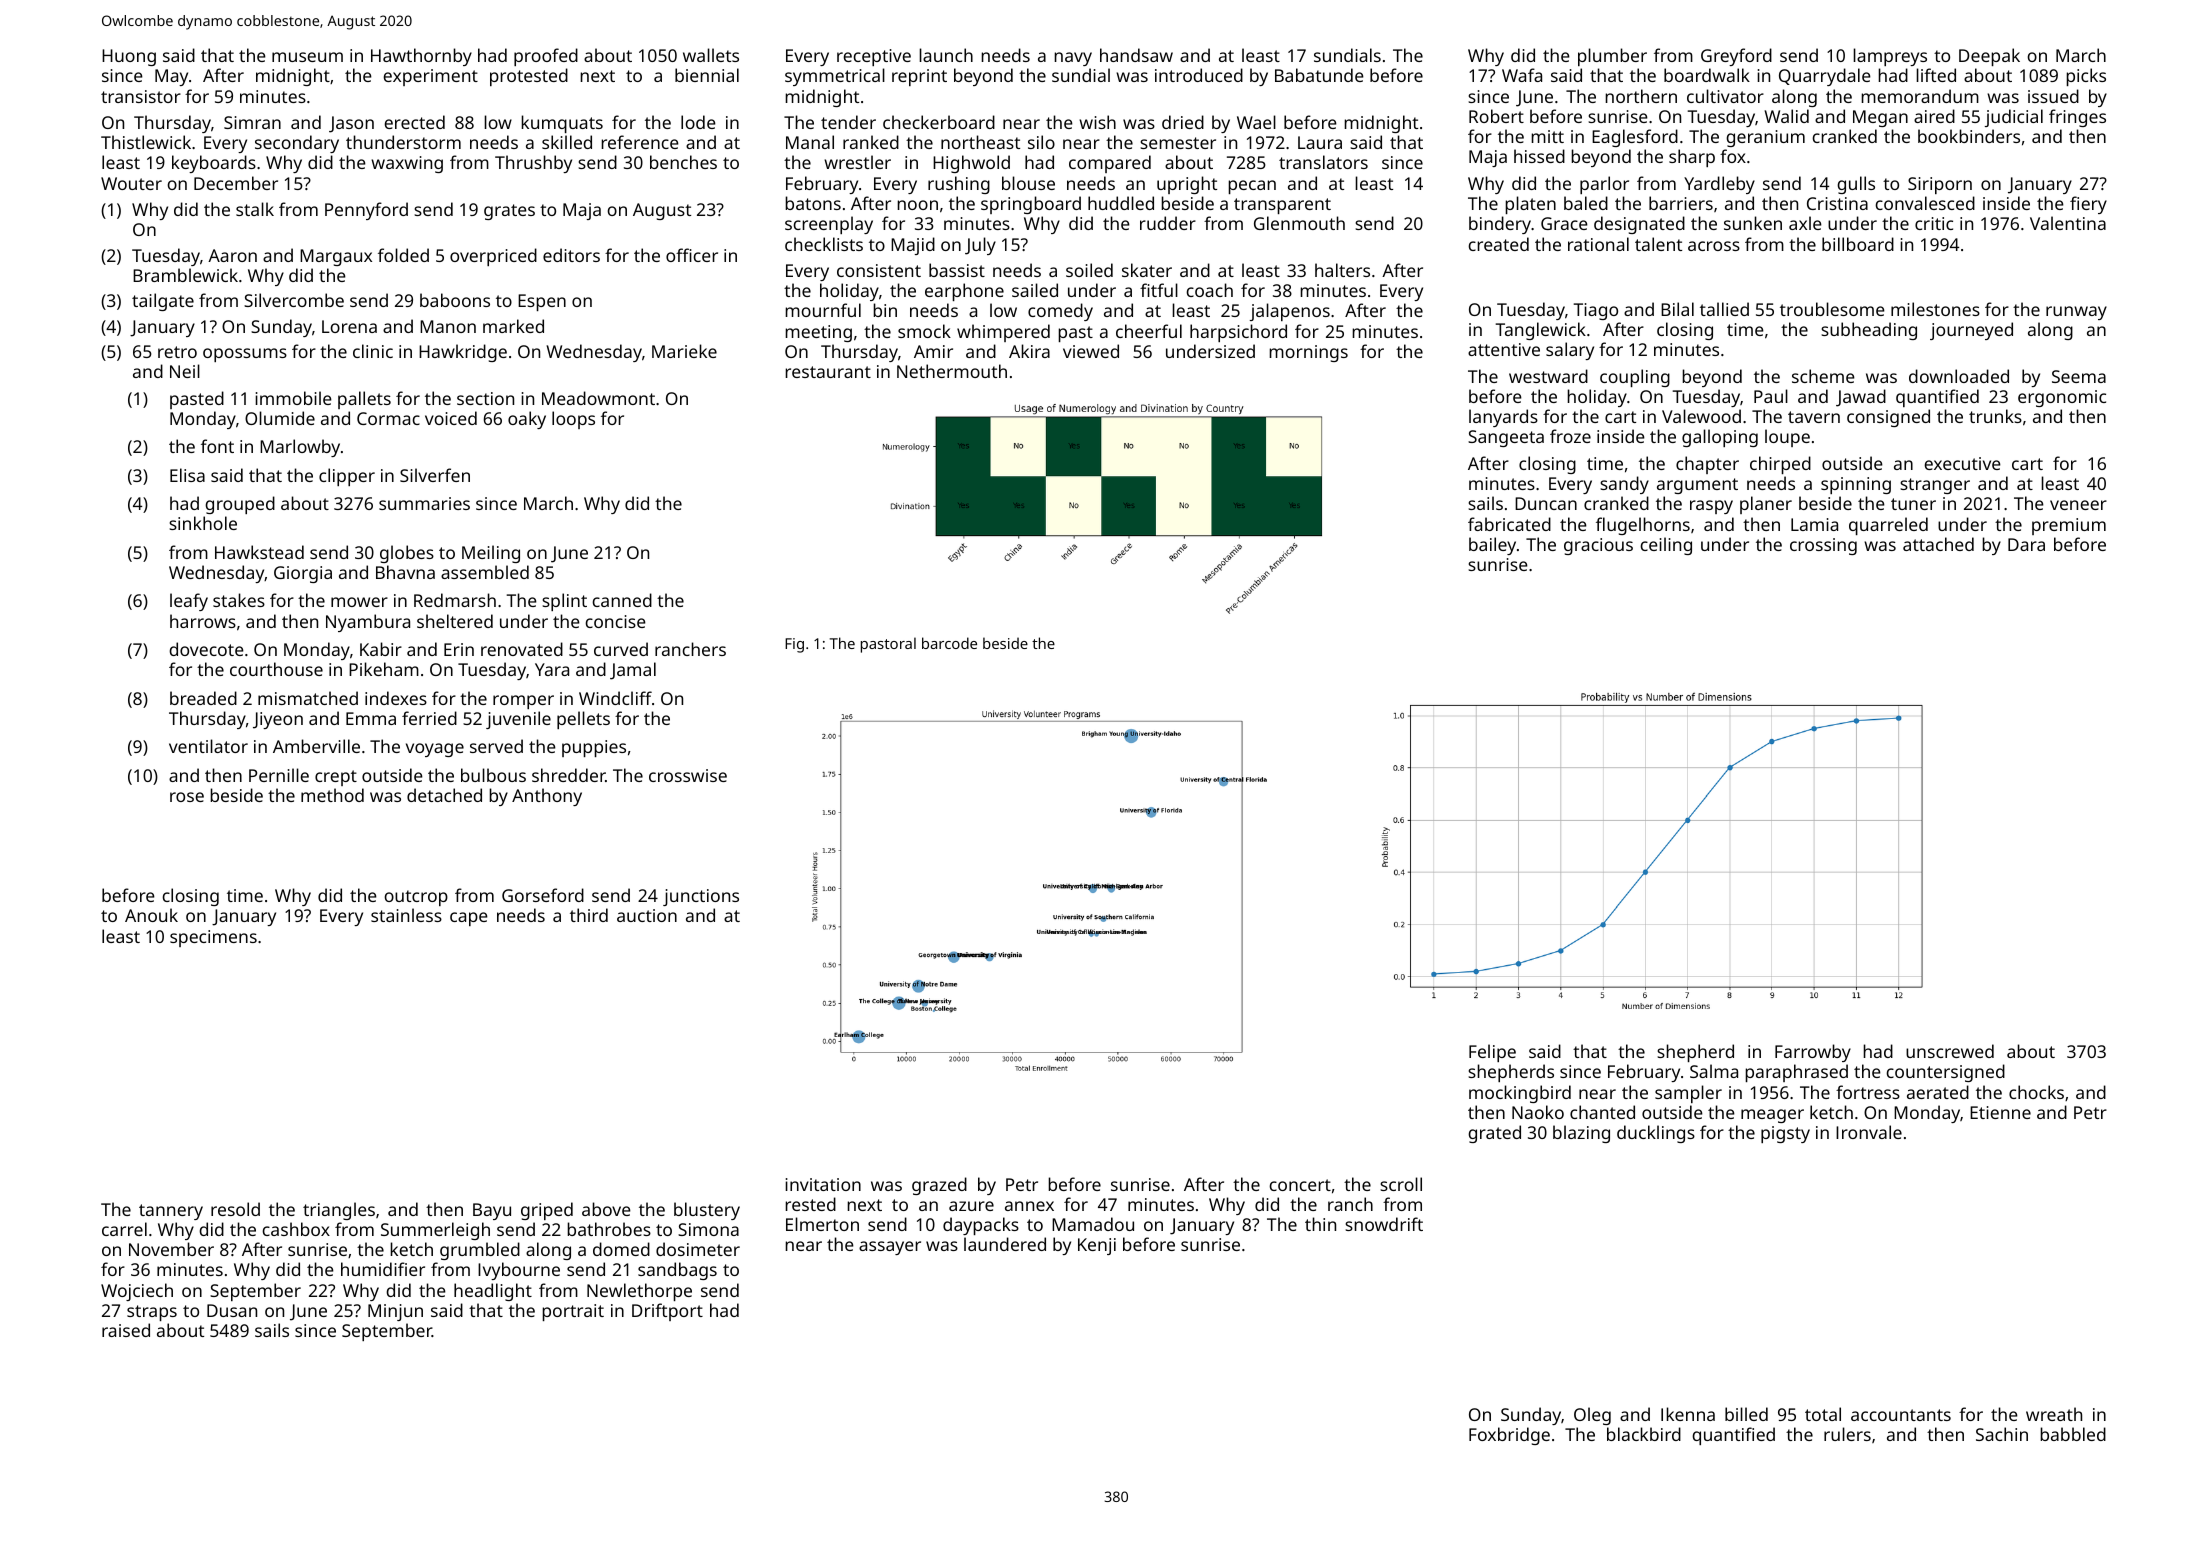 The height and width of the document is (1562, 2208). I want to click on Deepak, so click(1989, 57).
